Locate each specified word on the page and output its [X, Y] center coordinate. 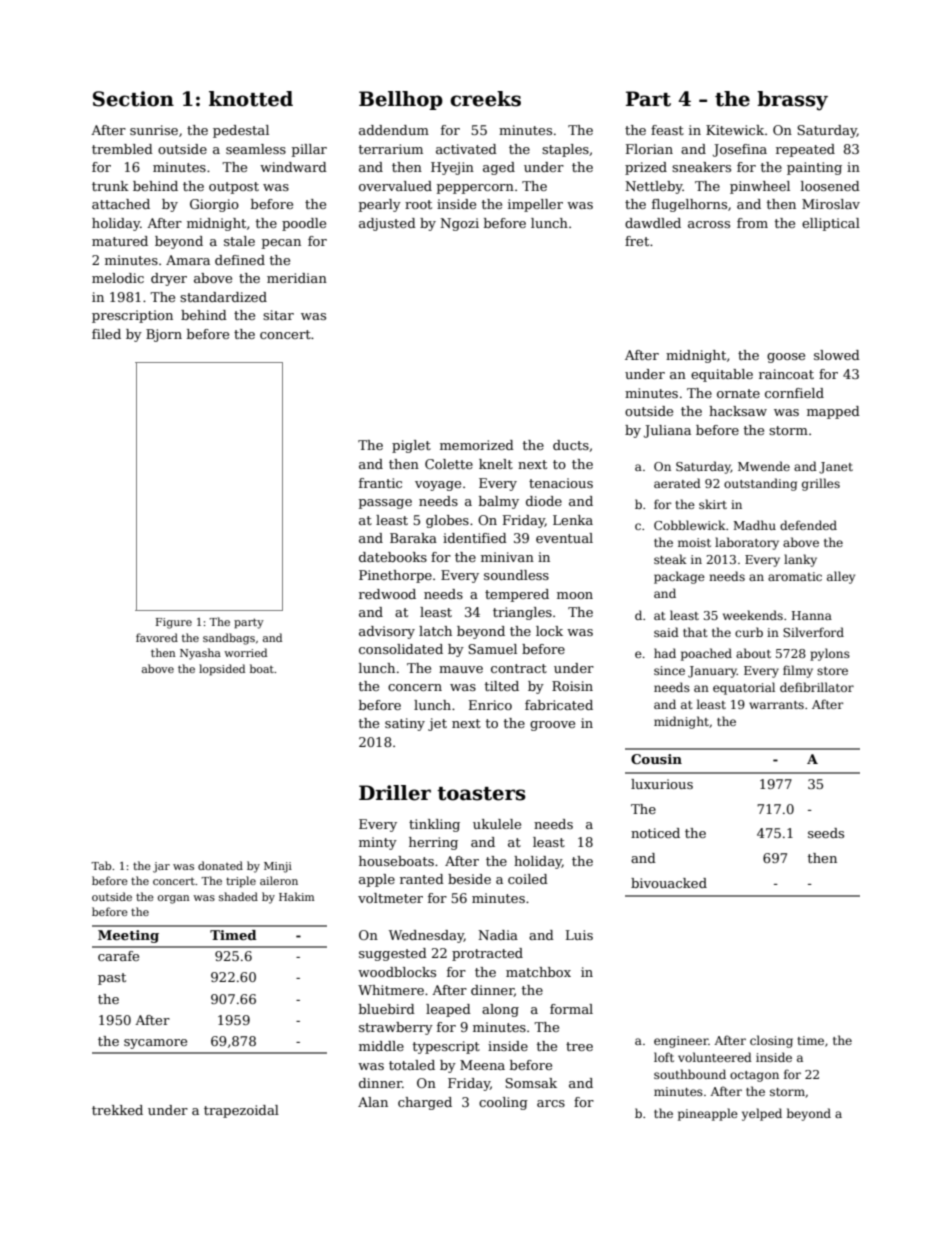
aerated [677, 483]
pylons [830, 654]
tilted [502, 686]
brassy [792, 101]
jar [161, 867]
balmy [499, 502]
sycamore [155, 1044]
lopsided [222, 670]
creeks [485, 99]
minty [378, 843]
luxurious [662, 784]
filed [106, 334]
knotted [251, 99]
